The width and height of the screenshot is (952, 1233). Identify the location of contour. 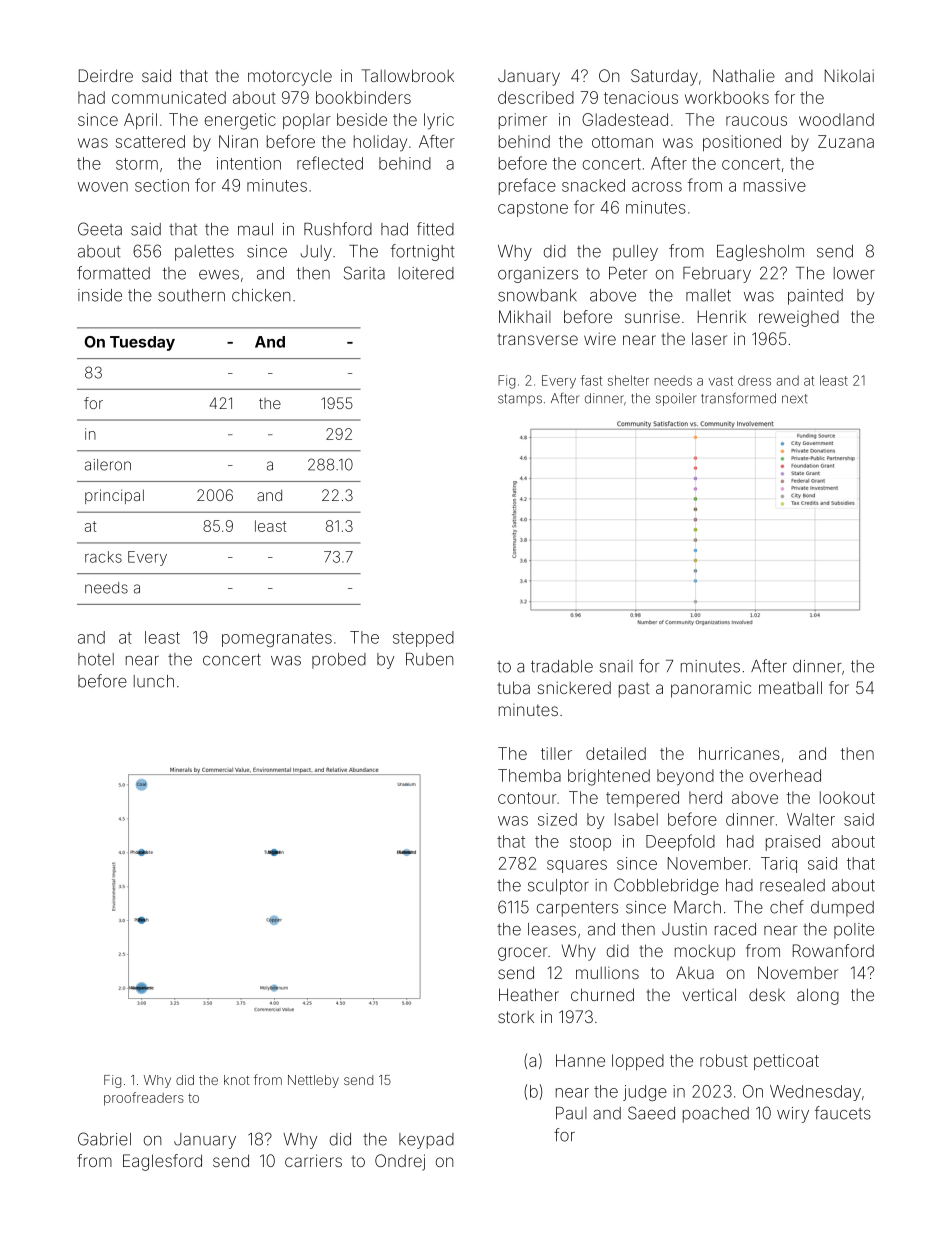
(527, 798).
